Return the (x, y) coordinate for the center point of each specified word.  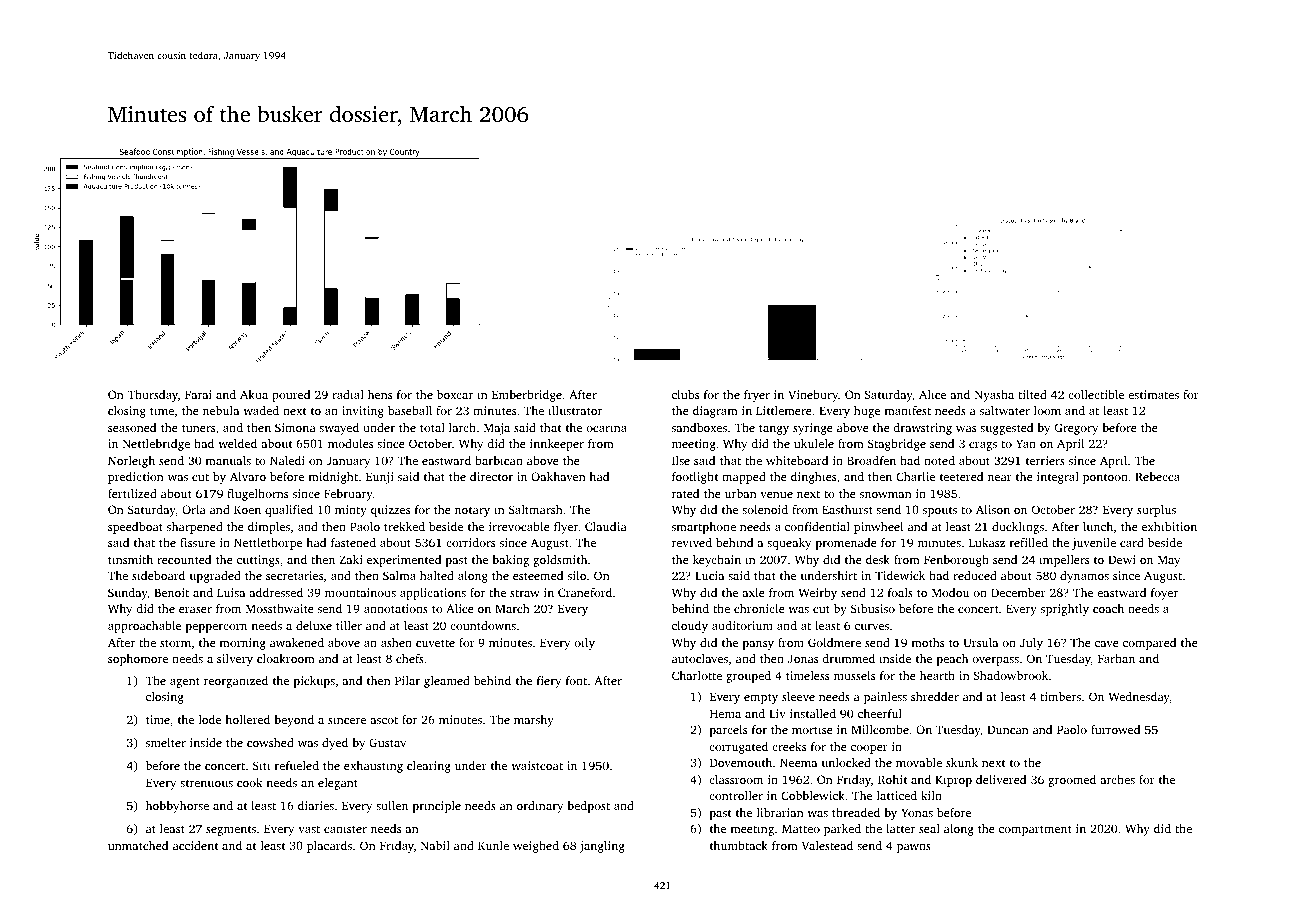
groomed (1072, 781)
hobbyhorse (177, 807)
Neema (798, 762)
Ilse (681, 460)
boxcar (455, 394)
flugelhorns (257, 495)
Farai (198, 394)
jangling (602, 847)
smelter (166, 742)
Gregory (1076, 429)
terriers (1045, 460)
